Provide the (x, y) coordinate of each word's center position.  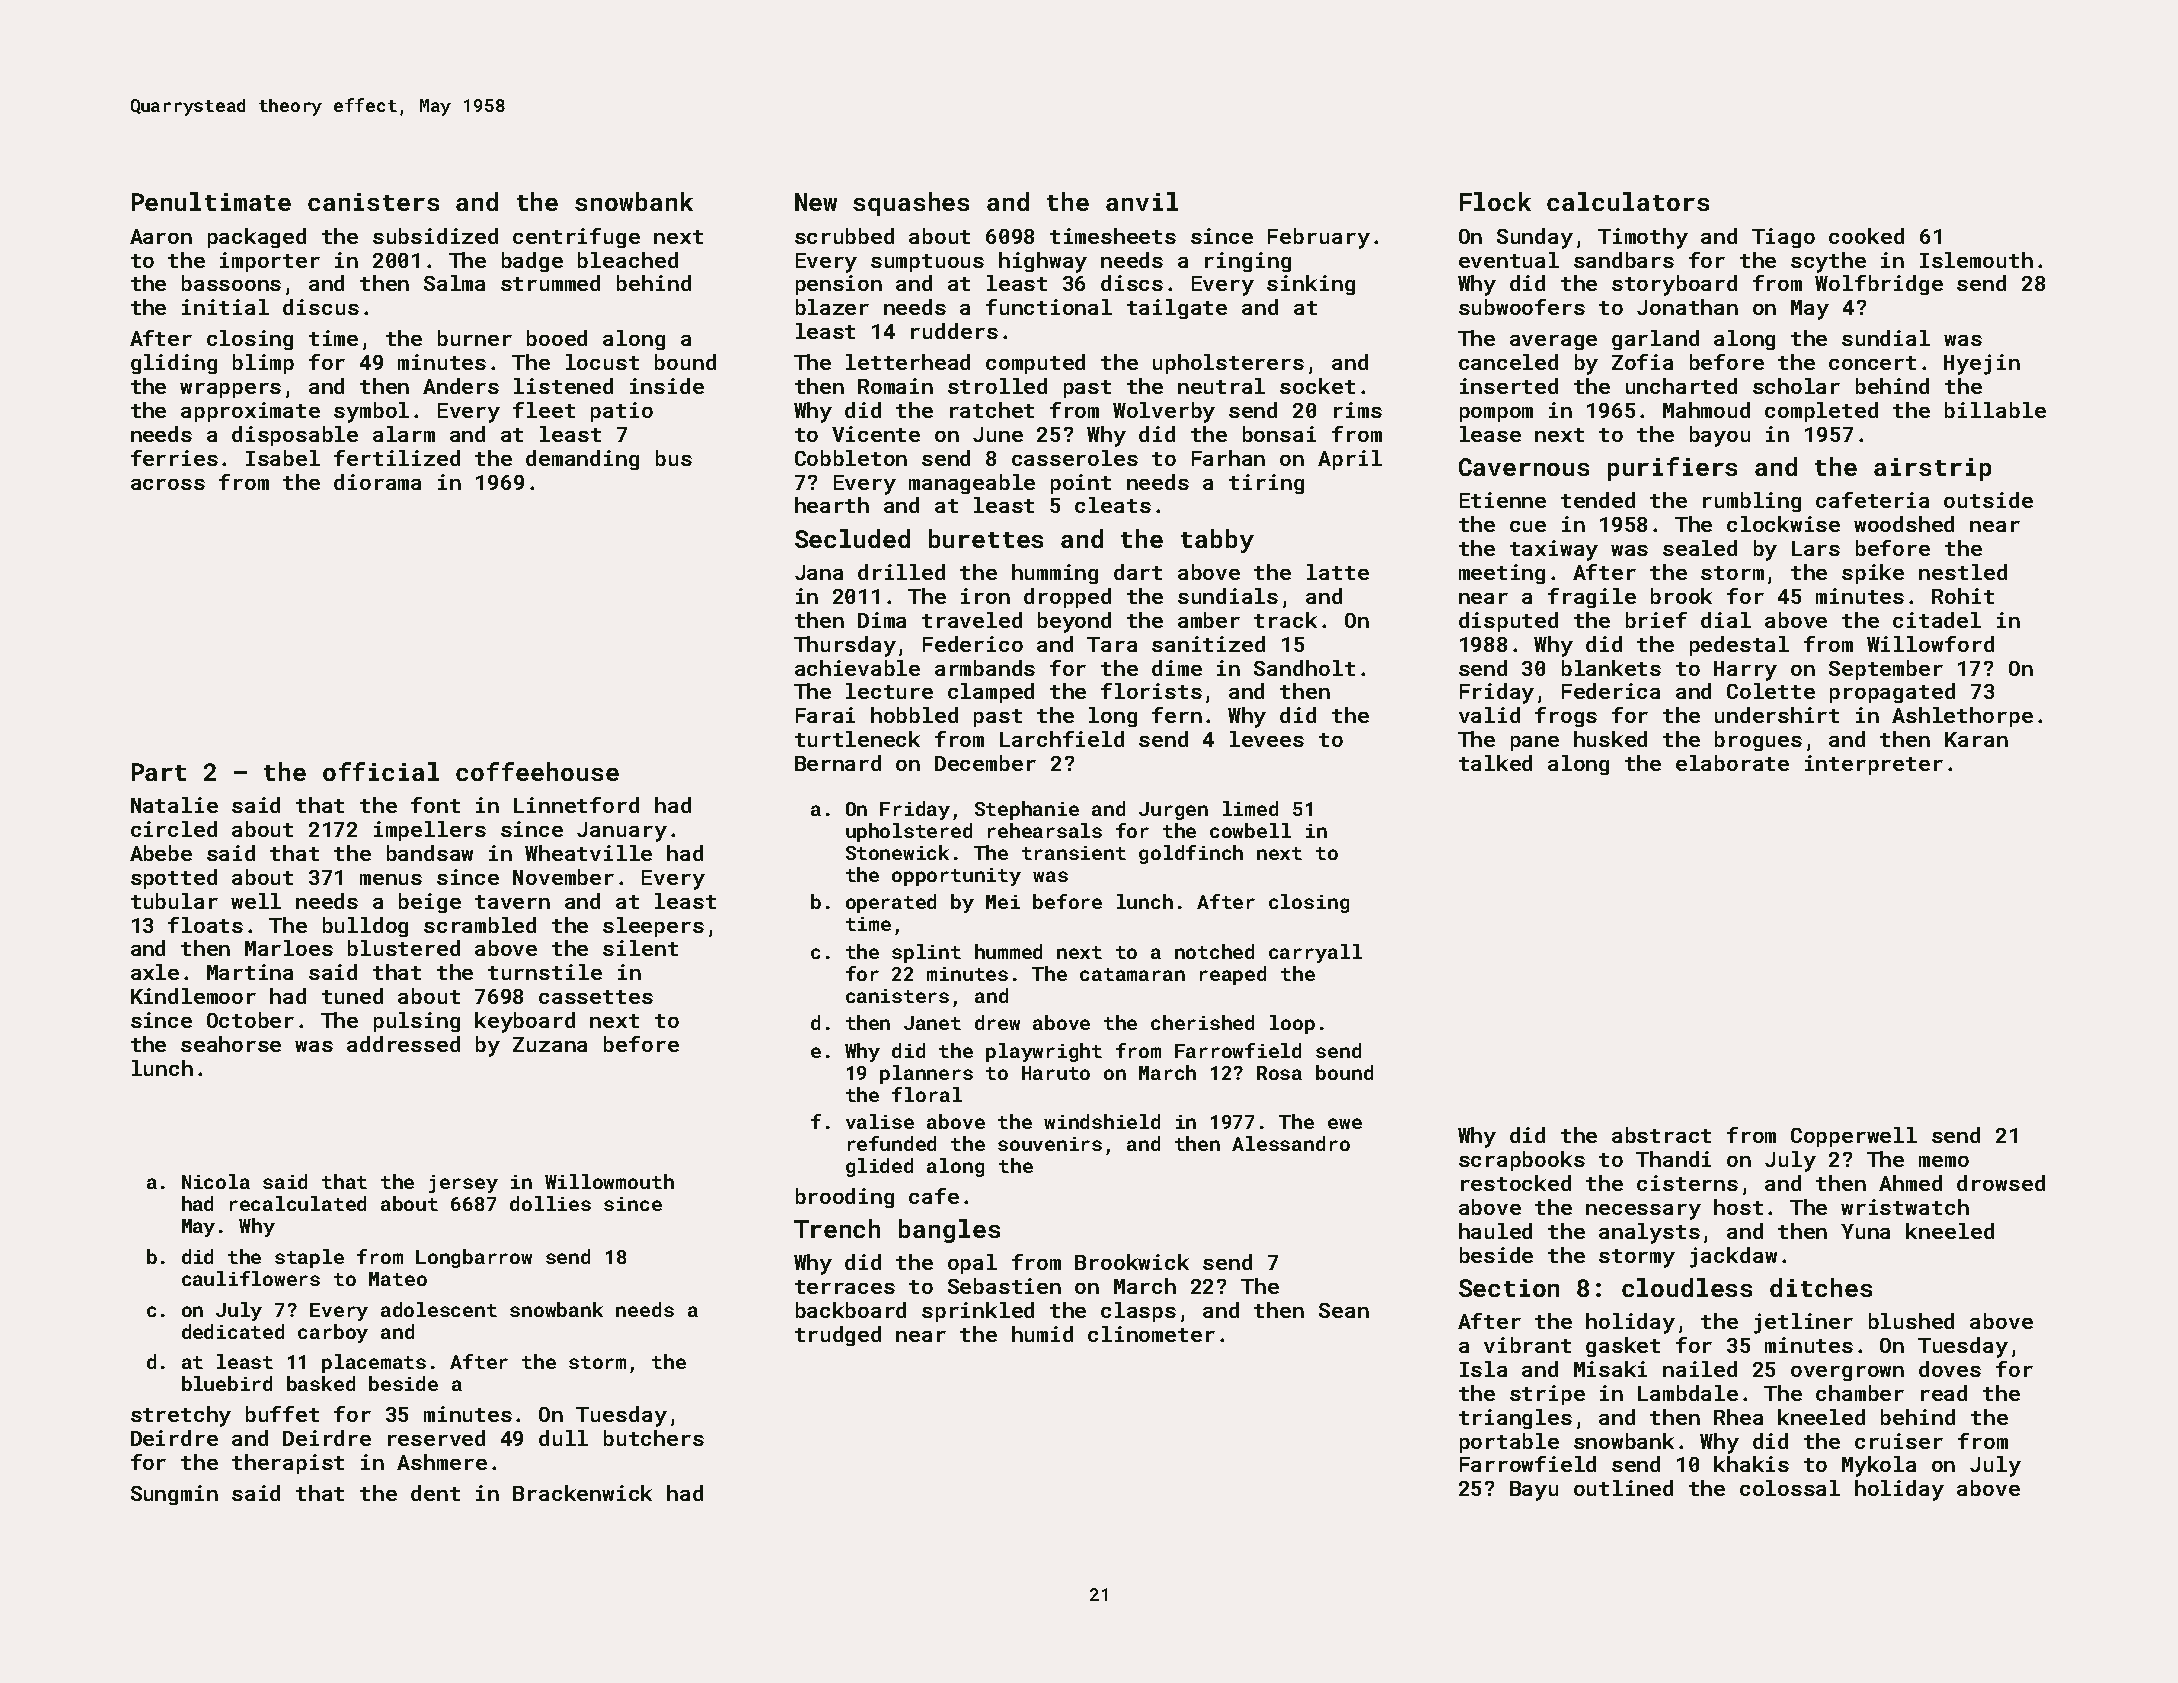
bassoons (231, 283)
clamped (991, 693)
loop (1292, 1024)
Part (159, 772)
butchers (654, 1438)
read (1944, 1393)
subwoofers (1522, 307)
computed (1035, 364)
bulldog (365, 927)
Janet (932, 1023)
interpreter (1874, 765)
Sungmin (174, 1495)
